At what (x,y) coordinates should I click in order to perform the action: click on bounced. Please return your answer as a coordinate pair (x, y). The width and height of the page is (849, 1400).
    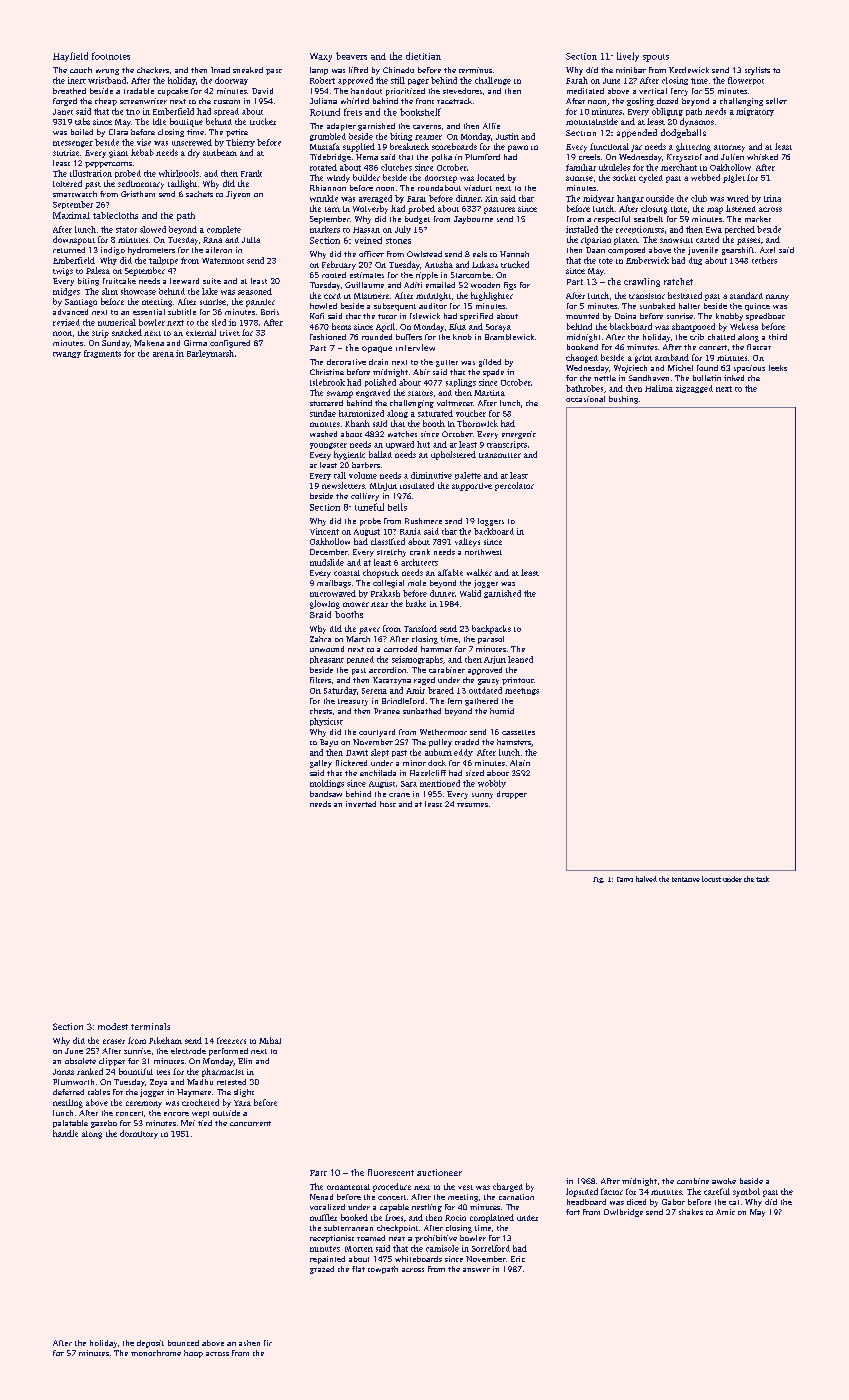
    Looking at the image, I should click on (183, 1343).
